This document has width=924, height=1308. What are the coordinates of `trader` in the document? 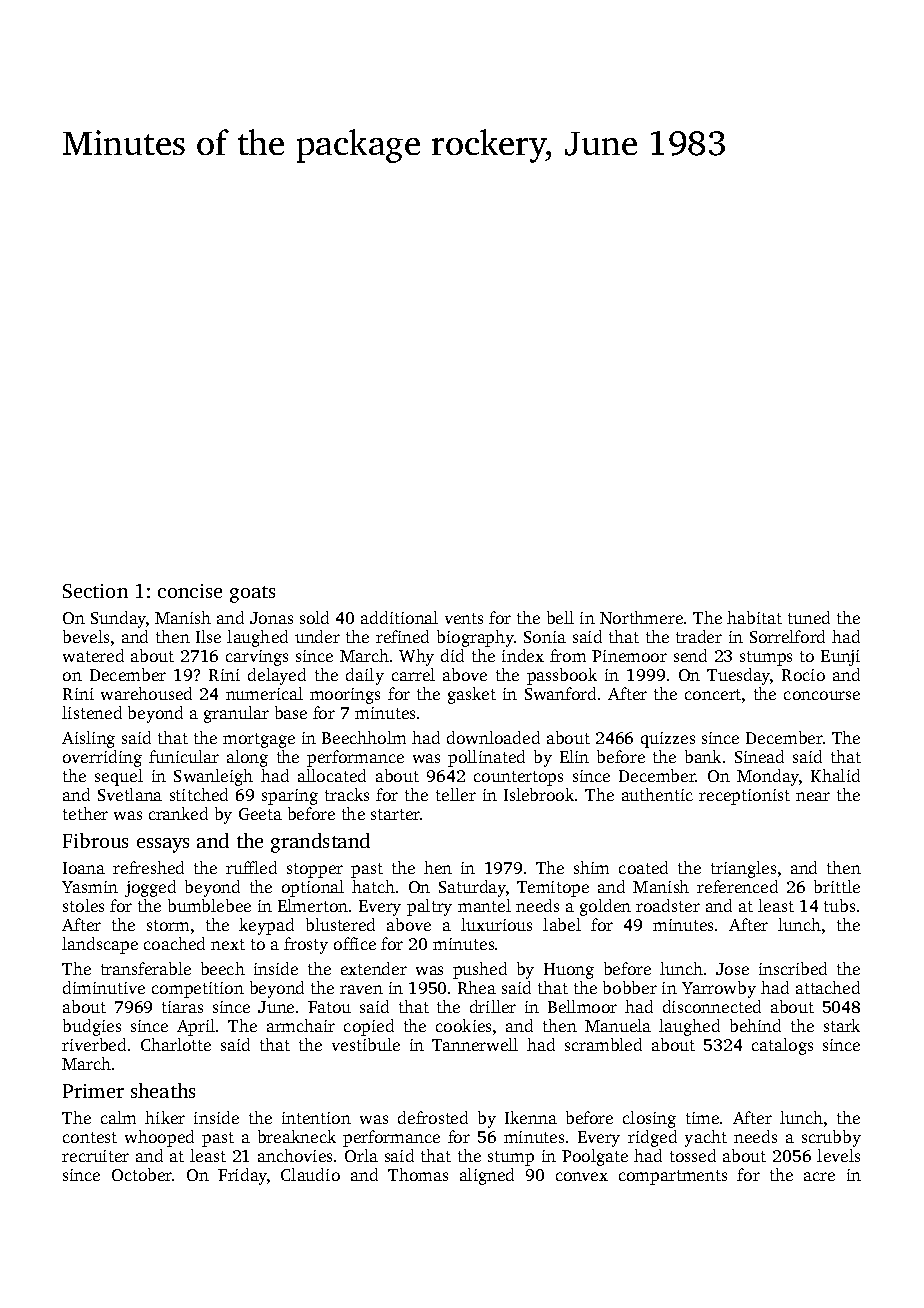 It's located at (699, 636).
